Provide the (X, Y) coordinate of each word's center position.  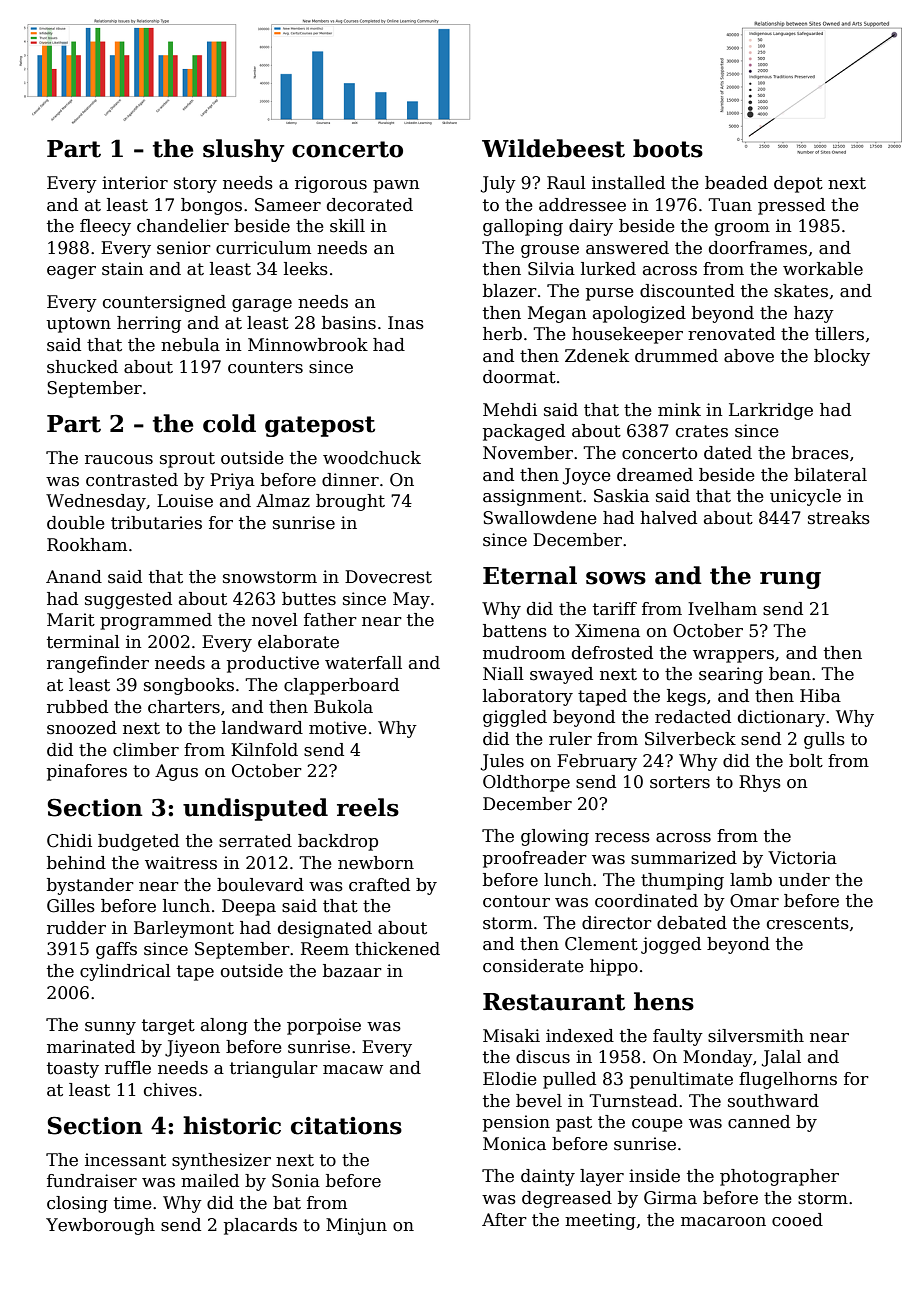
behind (76, 863)
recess (622, 838)
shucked (82, 367)
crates (702, 431)
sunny (110, 1028)
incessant (125, 1160)
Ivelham (722, 609)
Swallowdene (540, 518)
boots (668, 148)
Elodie (510, 1079)
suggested (128, 600)
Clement (601, 944)
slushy (244, 150)
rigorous (331, 184)
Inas (406, 323)
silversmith (756, 1036)
